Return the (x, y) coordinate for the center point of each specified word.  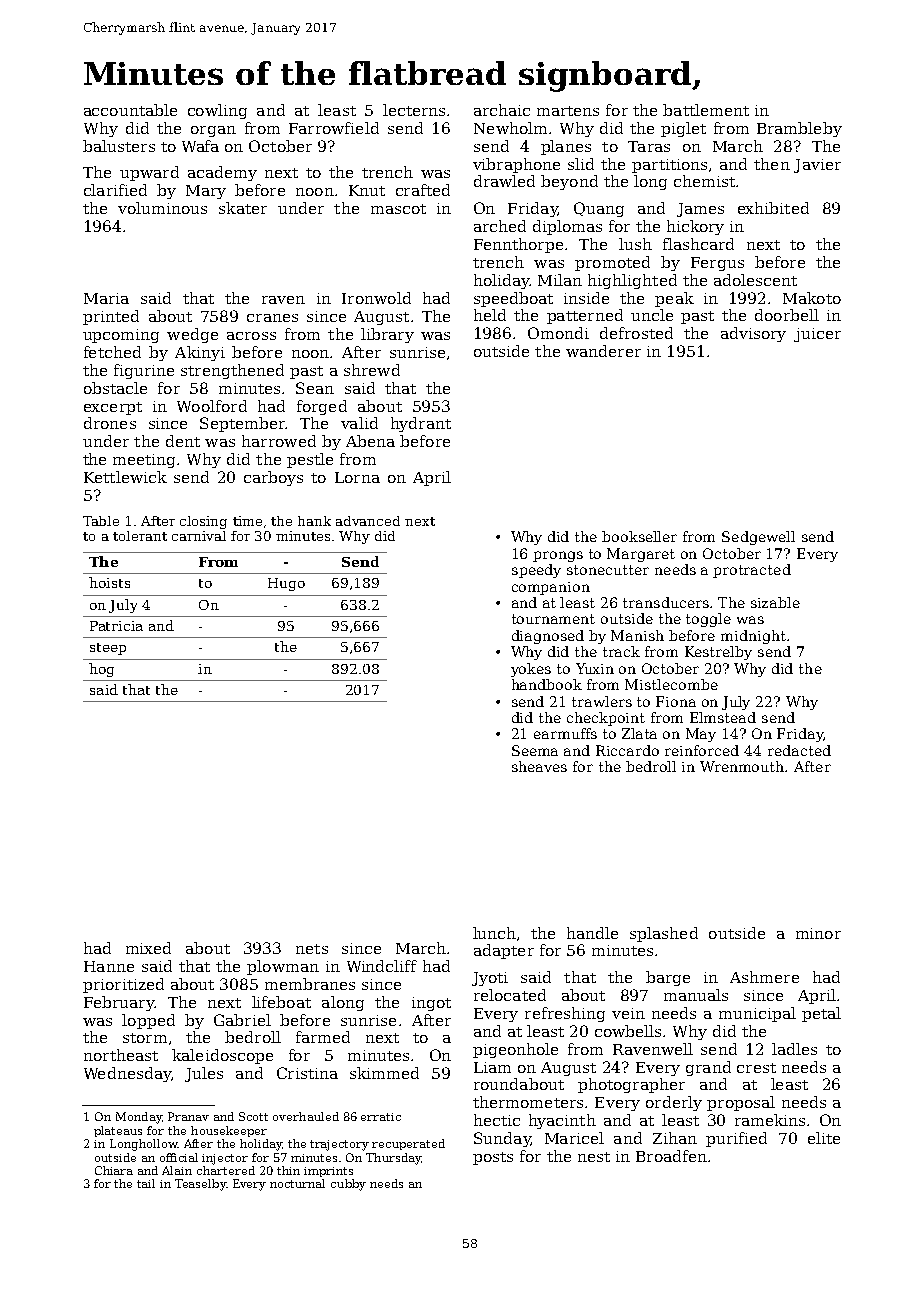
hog (101, 670)
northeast (121, 1055)
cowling (217, 111)
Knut (367, 190)
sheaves (539, 766)
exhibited (773, 208)
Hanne (109, 966)
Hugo (286, 584)
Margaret (641, 555)
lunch (494, 933)
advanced (368, 521)
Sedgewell (758, 538)
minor (818, 933)
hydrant (421, 424)
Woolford (212, 406)
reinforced (702, 750)
